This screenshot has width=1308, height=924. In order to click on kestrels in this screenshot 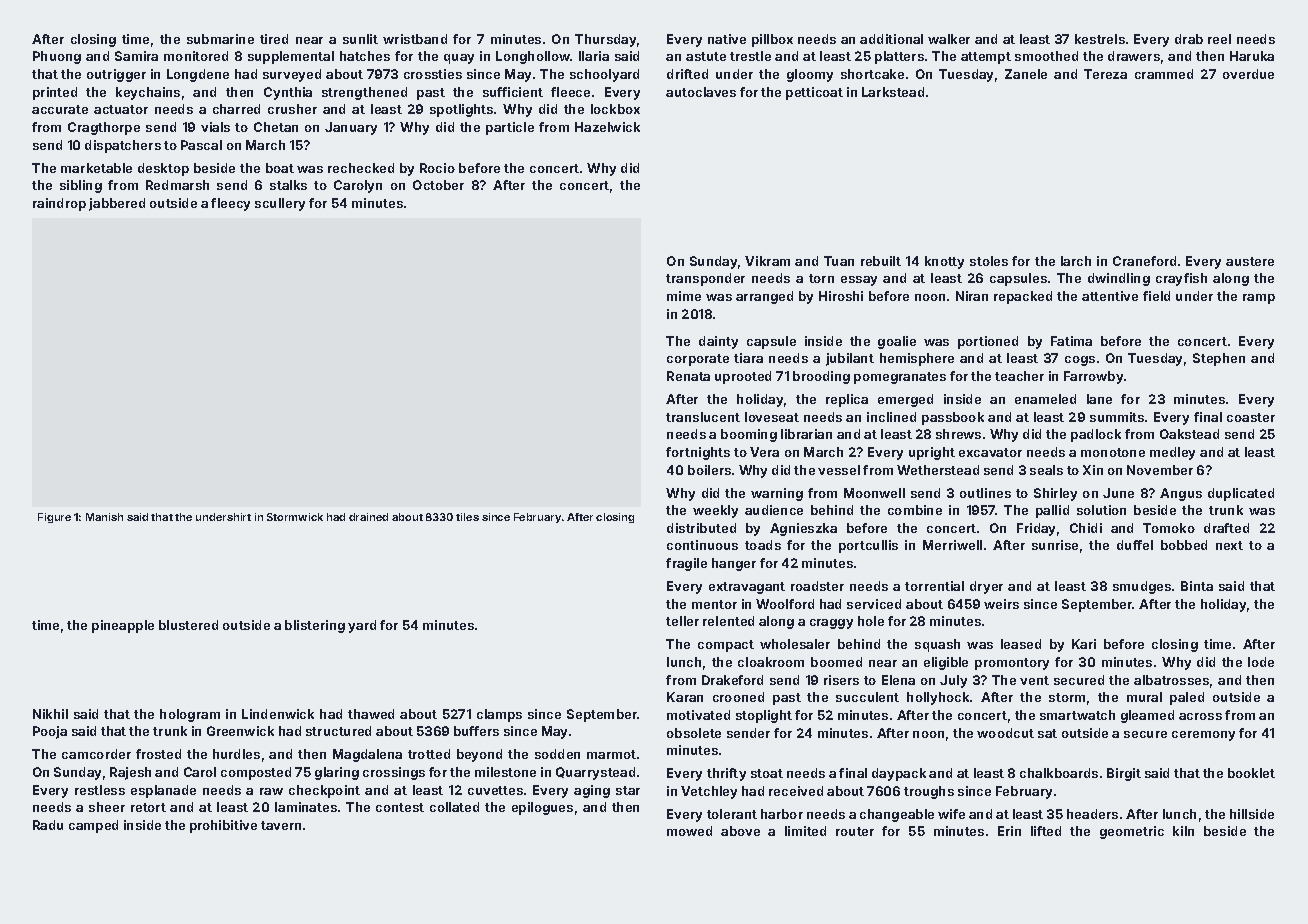, I will do `click(1100, 39)`.
